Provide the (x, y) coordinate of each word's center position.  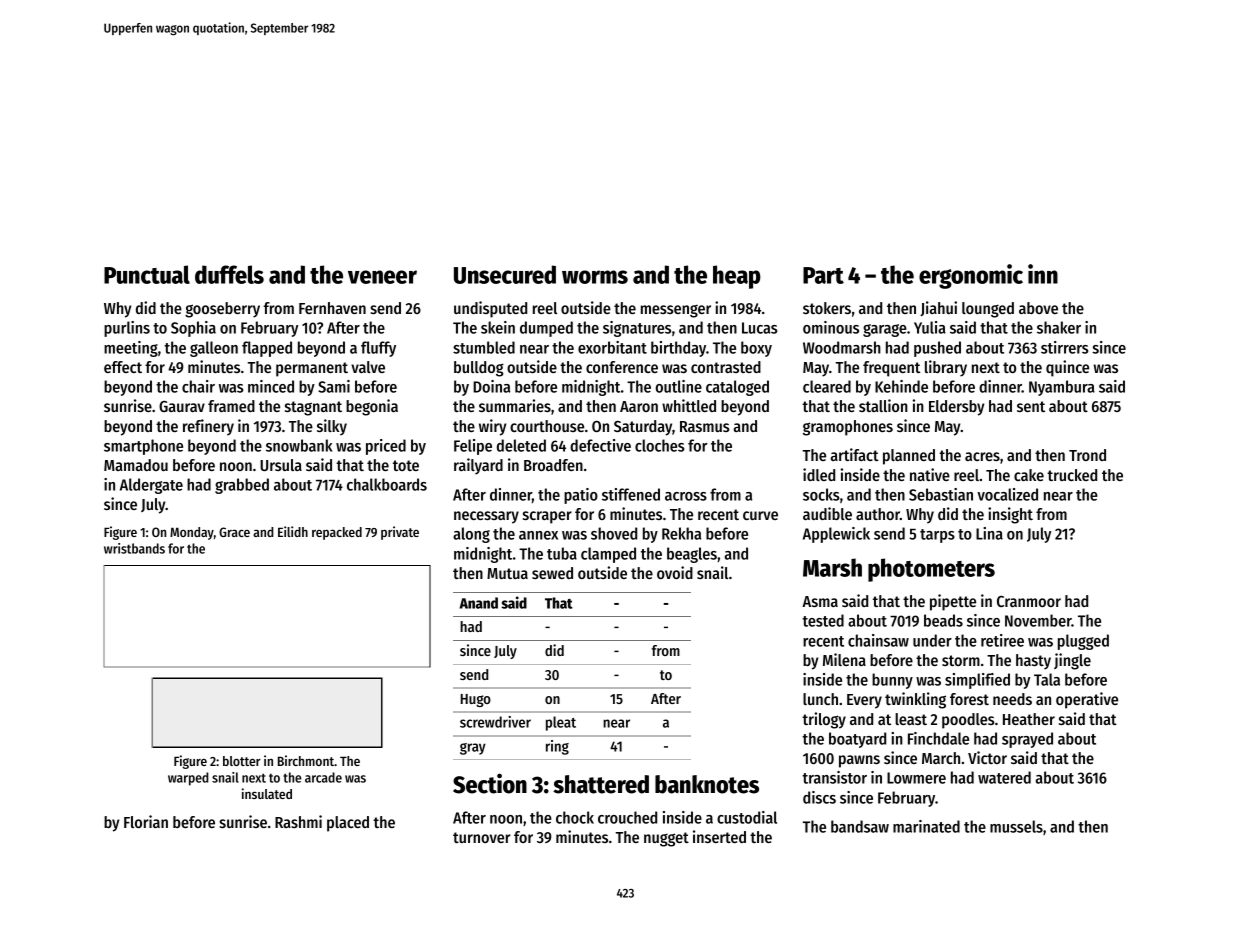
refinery (208, 427)
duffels (229, 274)
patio (581, 496)
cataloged (737, 388)
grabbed (242, 486)
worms (595, 277)
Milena (844, 659)
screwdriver (495, 722)
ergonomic (971, 276)
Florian (146, 821)
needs (1012, 699)
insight (1010, 515)
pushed (937, 349)
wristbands (134, 548)
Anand (479, 603)
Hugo (476, 700)
